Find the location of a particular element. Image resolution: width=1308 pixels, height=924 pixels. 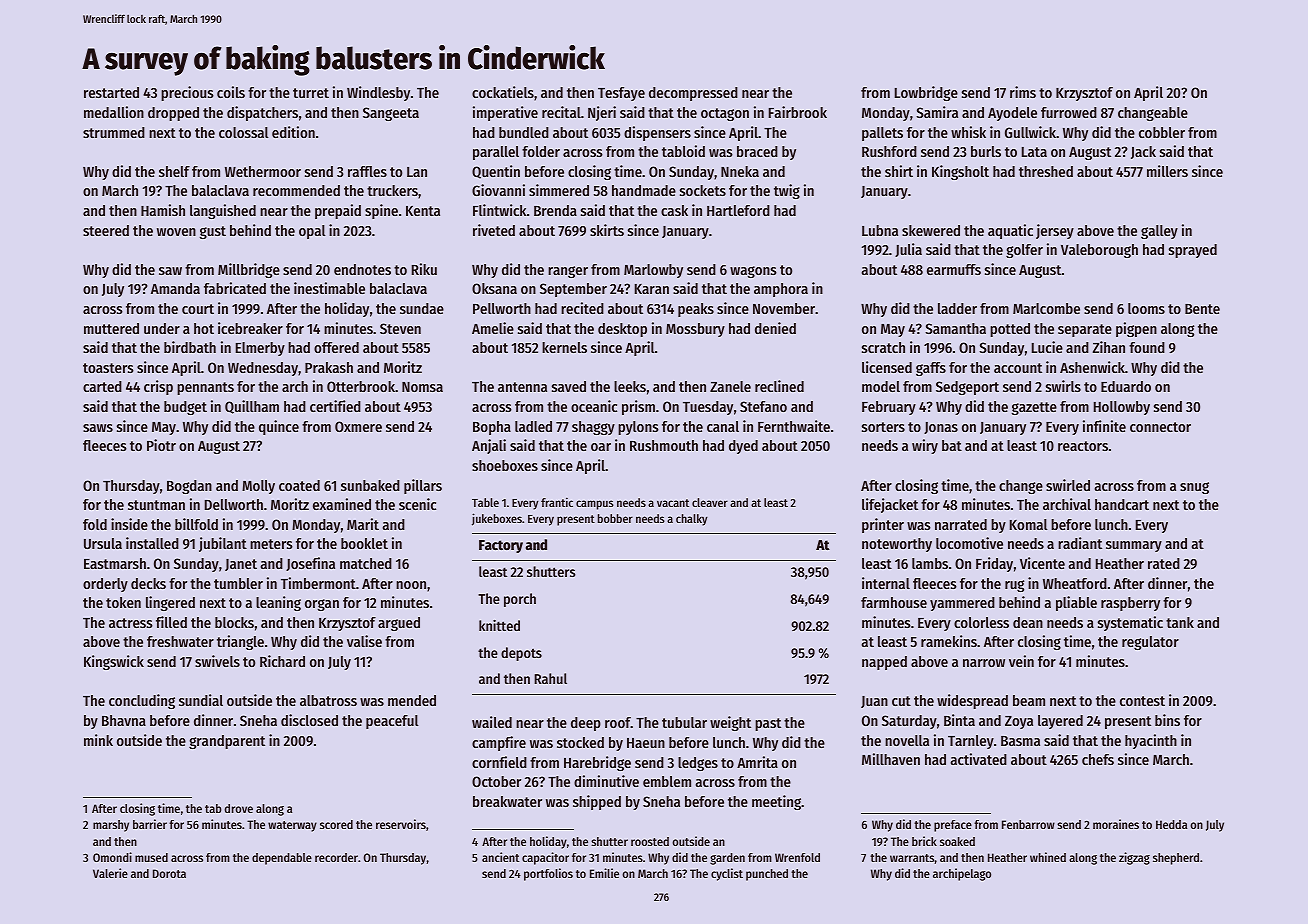

Eduardo is located at coordinates (1126, 386).
